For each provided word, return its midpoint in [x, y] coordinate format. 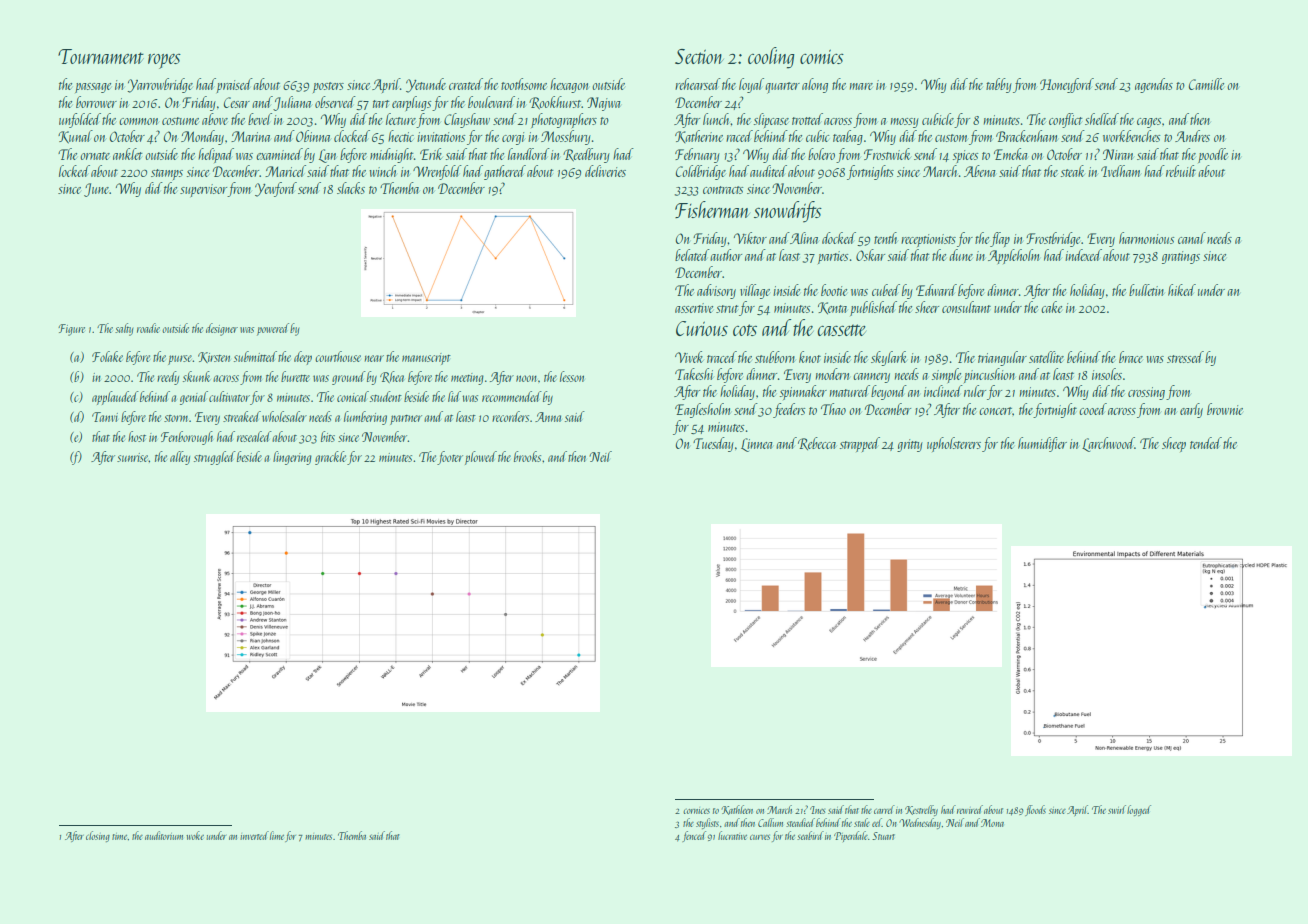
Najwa [604, 104]
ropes [164, 61]
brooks [527, 456]
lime [277, 835]
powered [273, 329]
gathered [505, 172]
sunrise [133, 457]
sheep [1174, 444]
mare [861, 86]
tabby [999, 85]
